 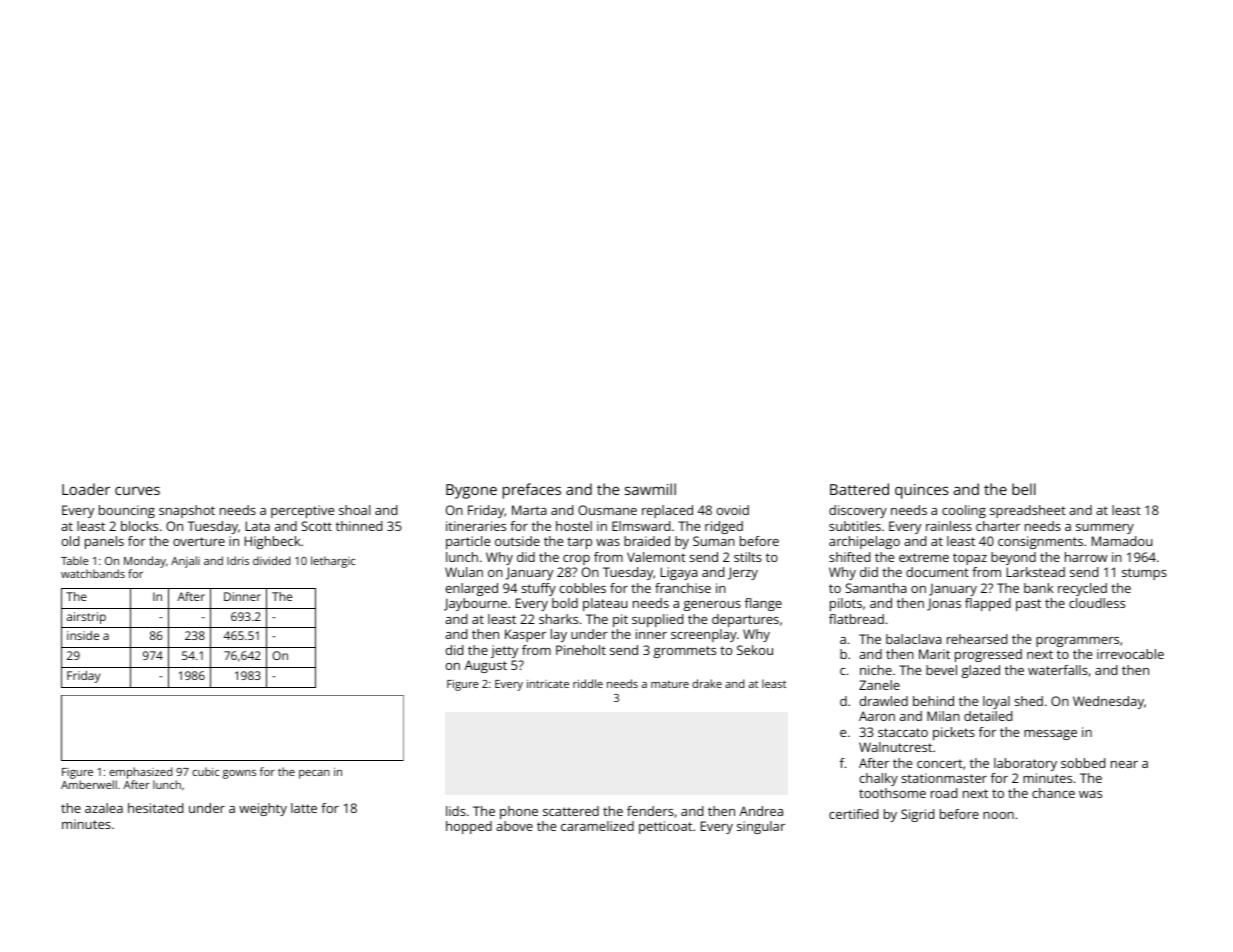 What do you see at coordinates (548, 684) in the image?
I see `intricate` at bounding box center [548, 684].
